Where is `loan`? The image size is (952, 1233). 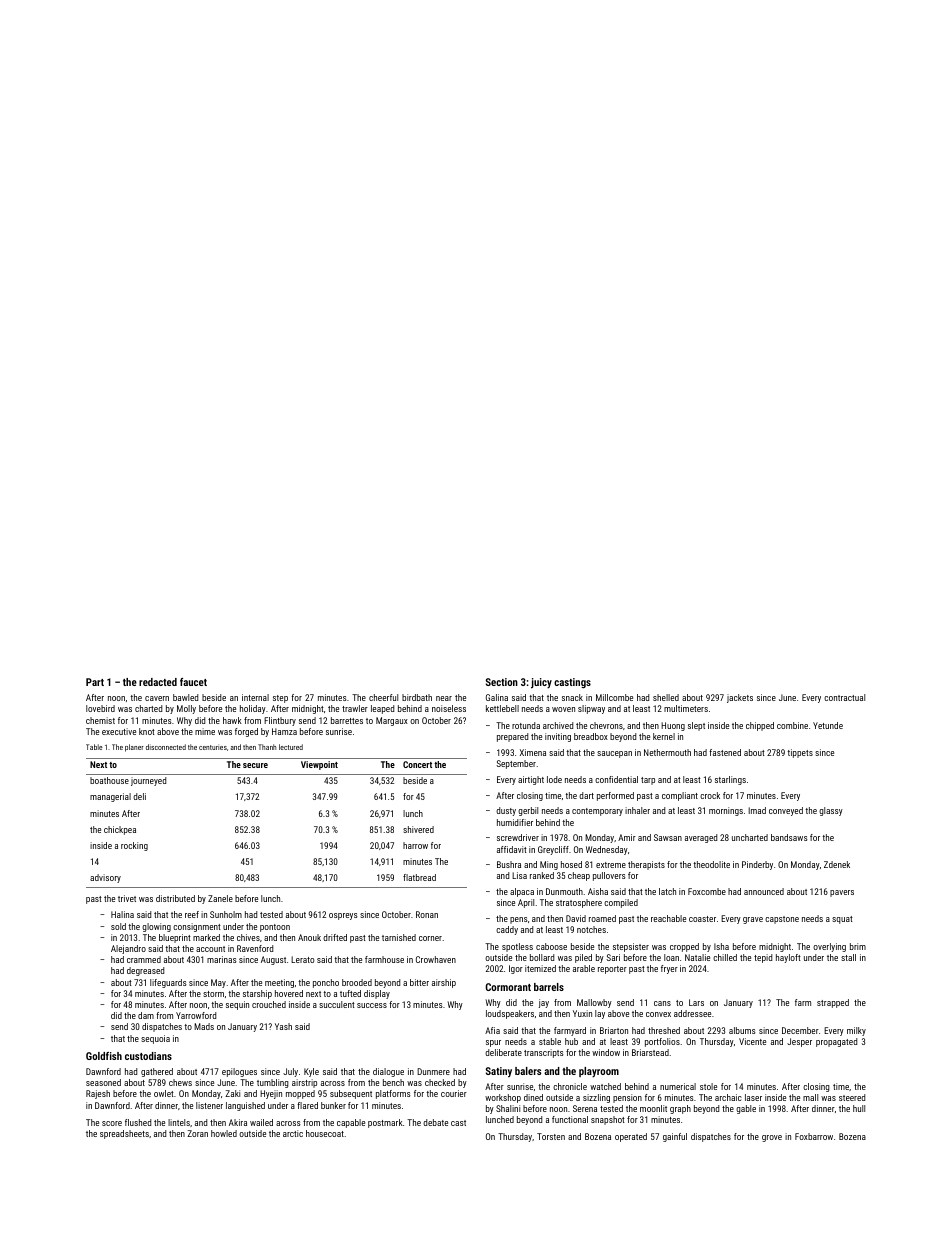 loan is located at coordinates (671, 957).
